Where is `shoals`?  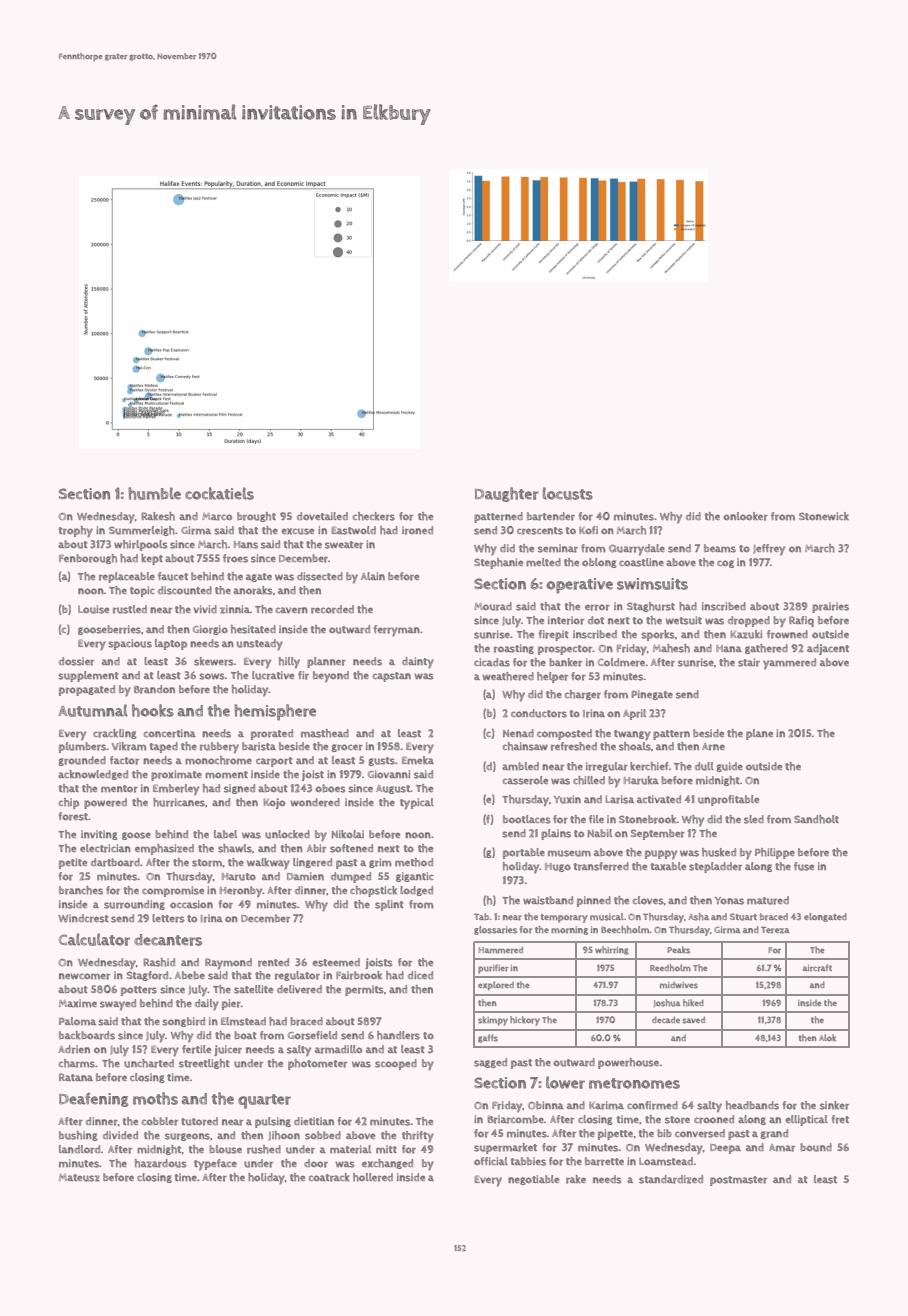
shoals is located at coordinates (635, 746).
